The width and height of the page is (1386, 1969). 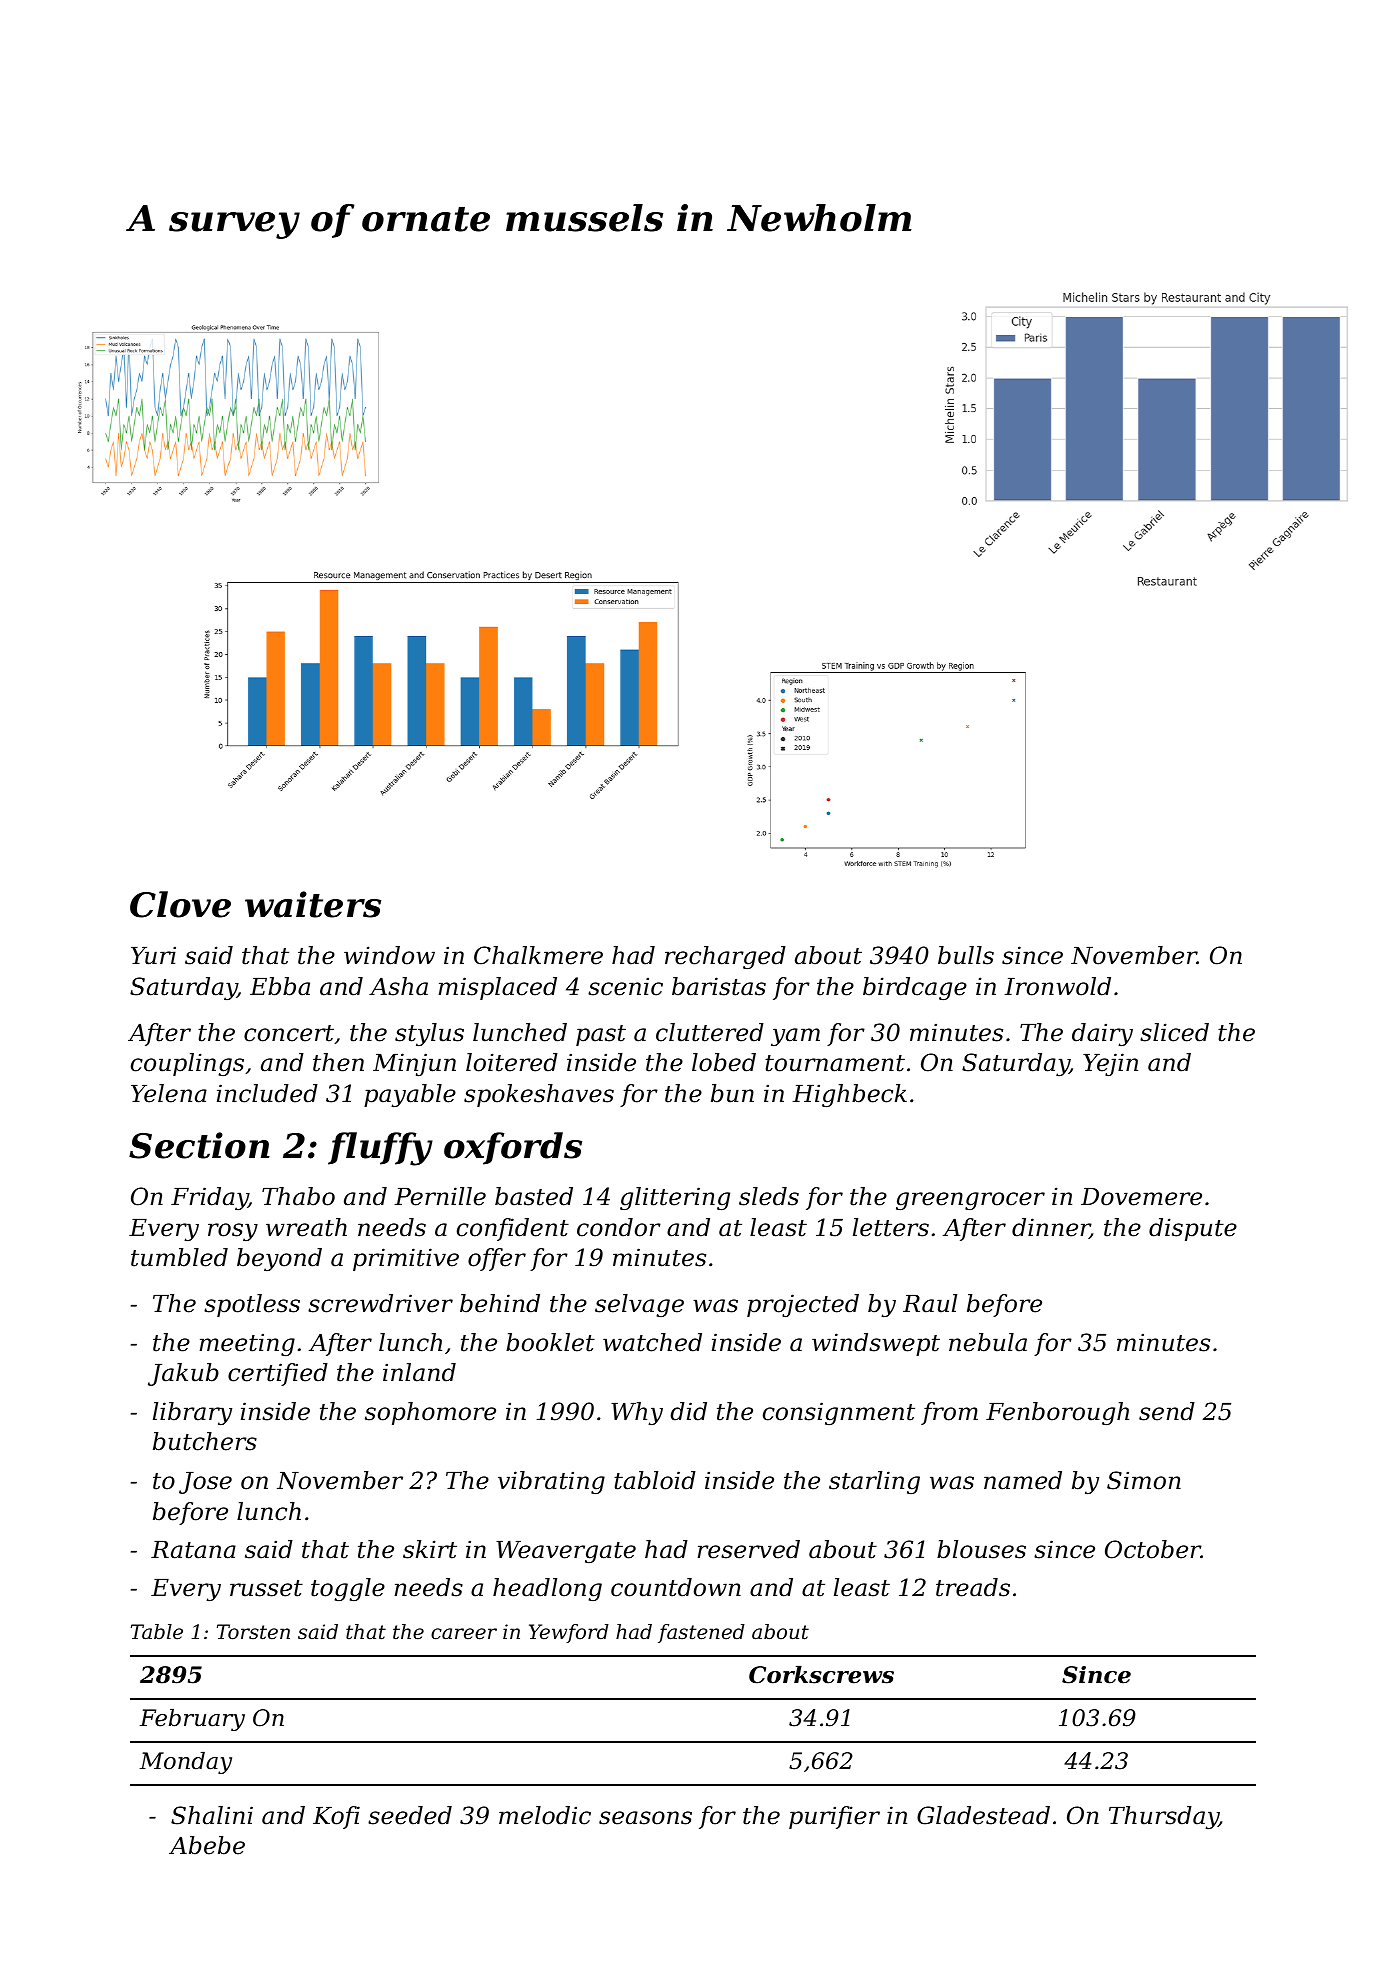 What do you see at coordinates (839, 1413) in the page?
I see `consignment` at bounding box center [839, 1413].
